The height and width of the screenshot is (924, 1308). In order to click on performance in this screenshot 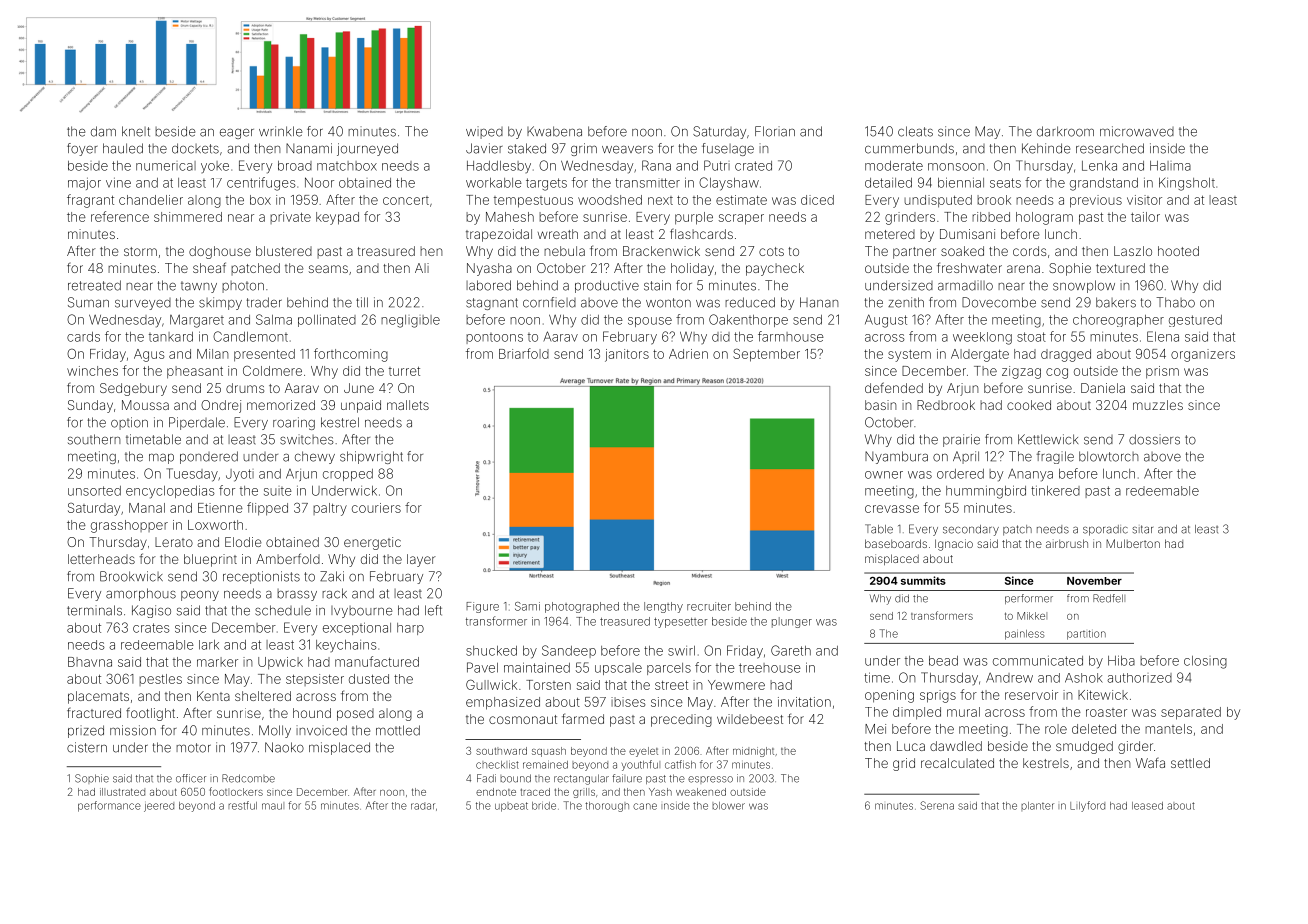, I will do `click(109, 806)`.
